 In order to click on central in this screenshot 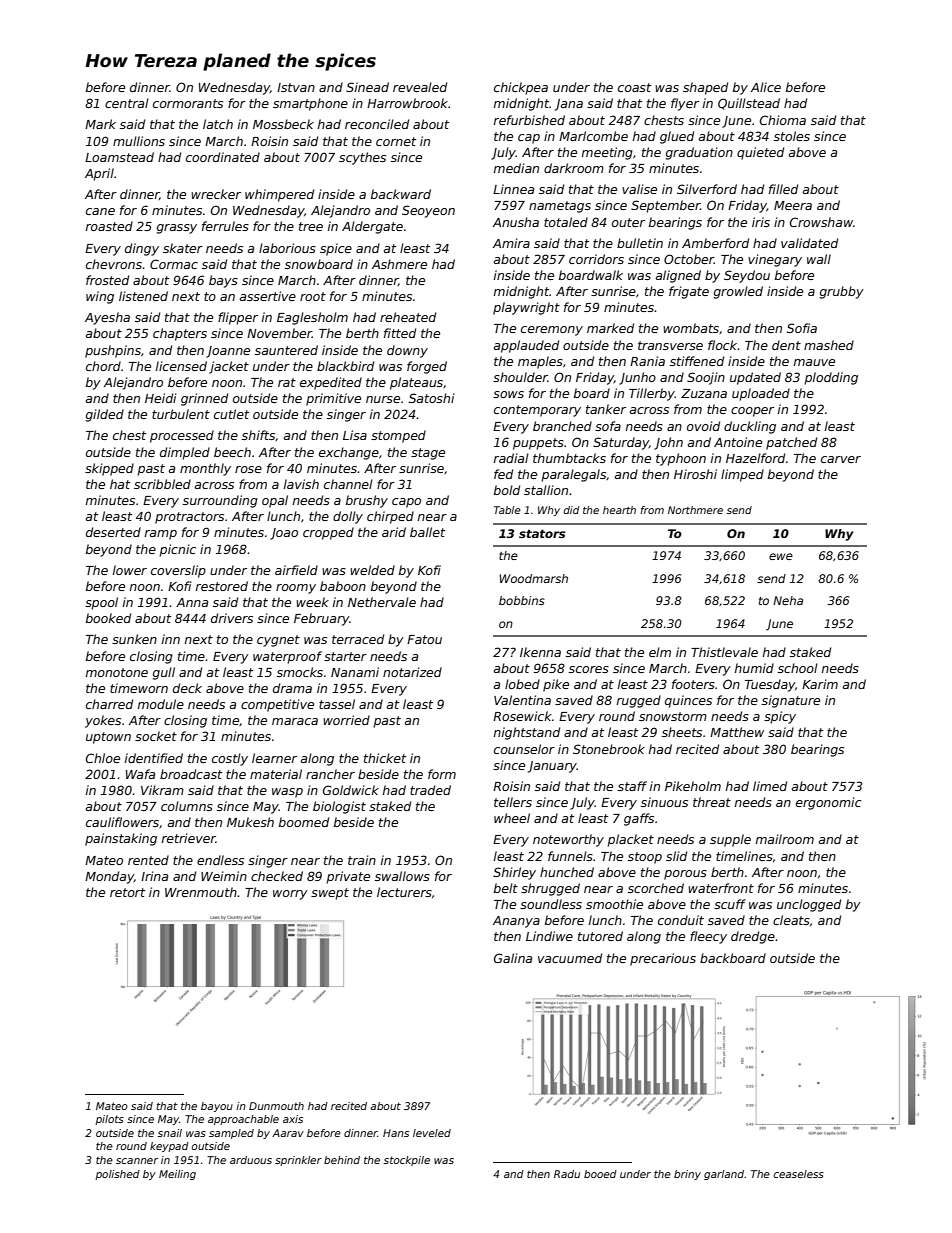, I will do `click(127, 103)`.
